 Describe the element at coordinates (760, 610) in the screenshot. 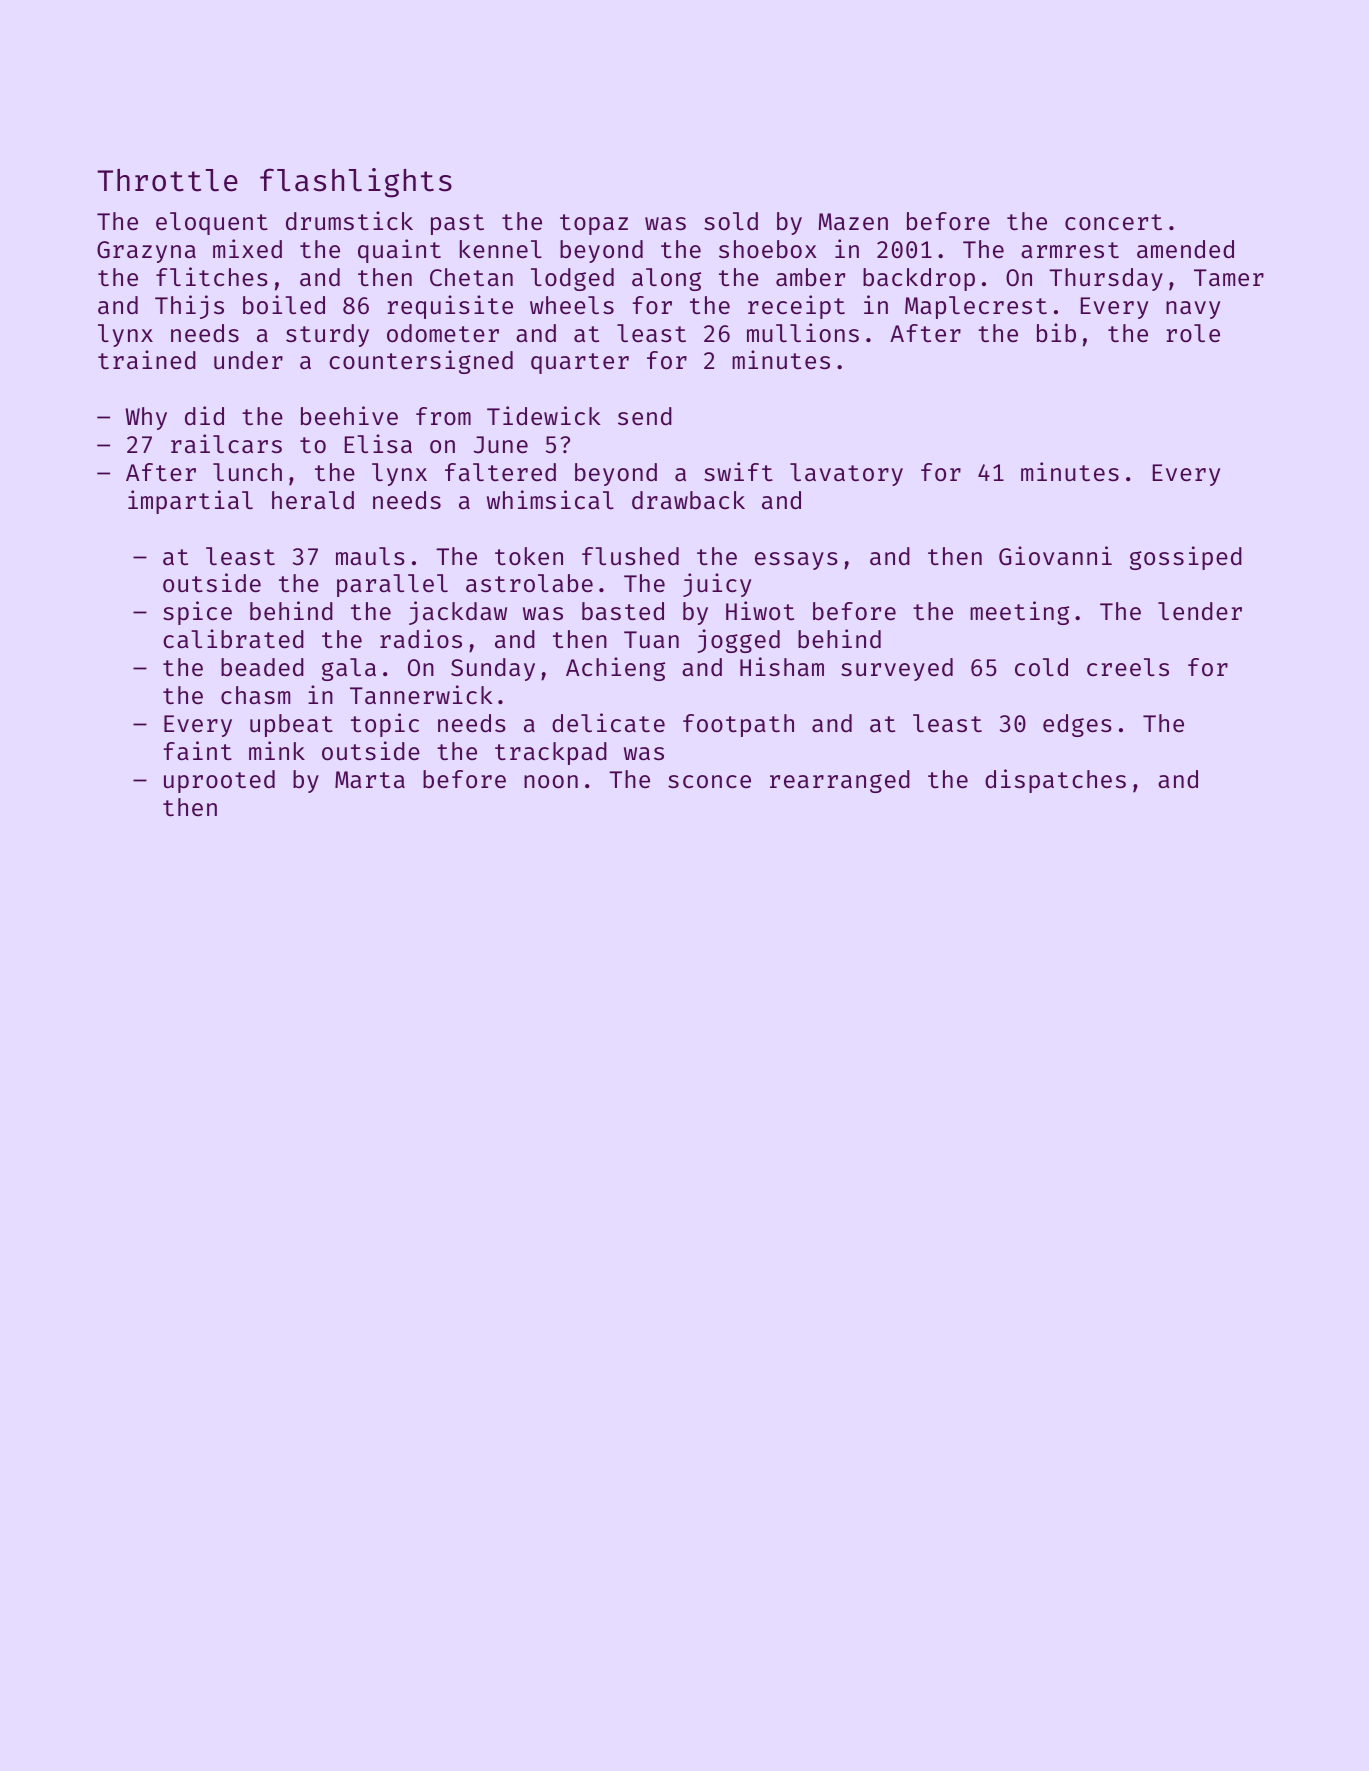

I see `Hiwot` at that location.
